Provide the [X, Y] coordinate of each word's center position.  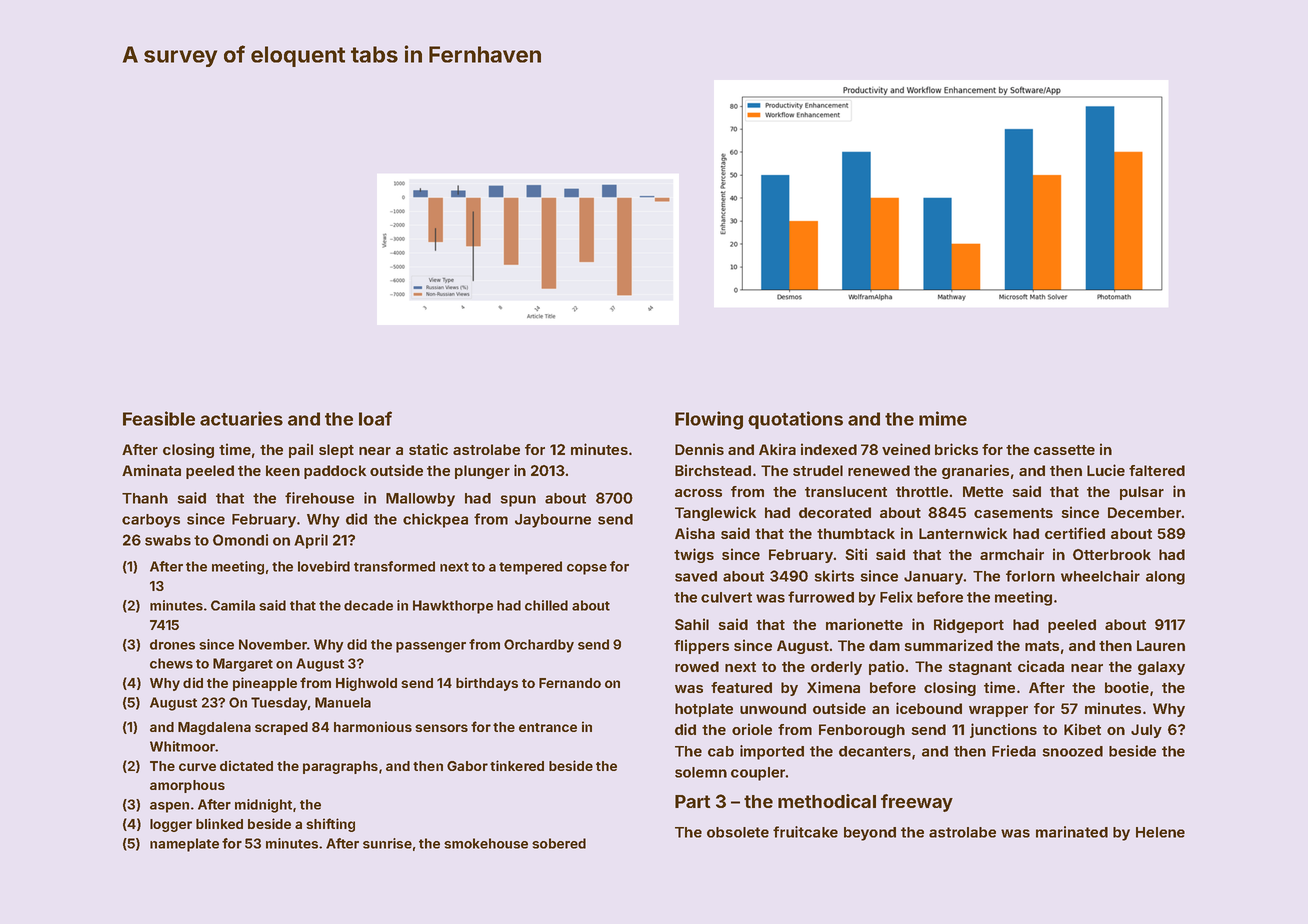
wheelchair [1100, 576]
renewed [879, 470]
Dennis [699, 449]
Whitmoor [183, 746]
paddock [335, 472]
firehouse [319, 498]
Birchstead [713, 470]
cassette [1064, 450]
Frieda [1014, 751]
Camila [233, 605]
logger [171, 825]
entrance [548, 727]
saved [696, 576]
